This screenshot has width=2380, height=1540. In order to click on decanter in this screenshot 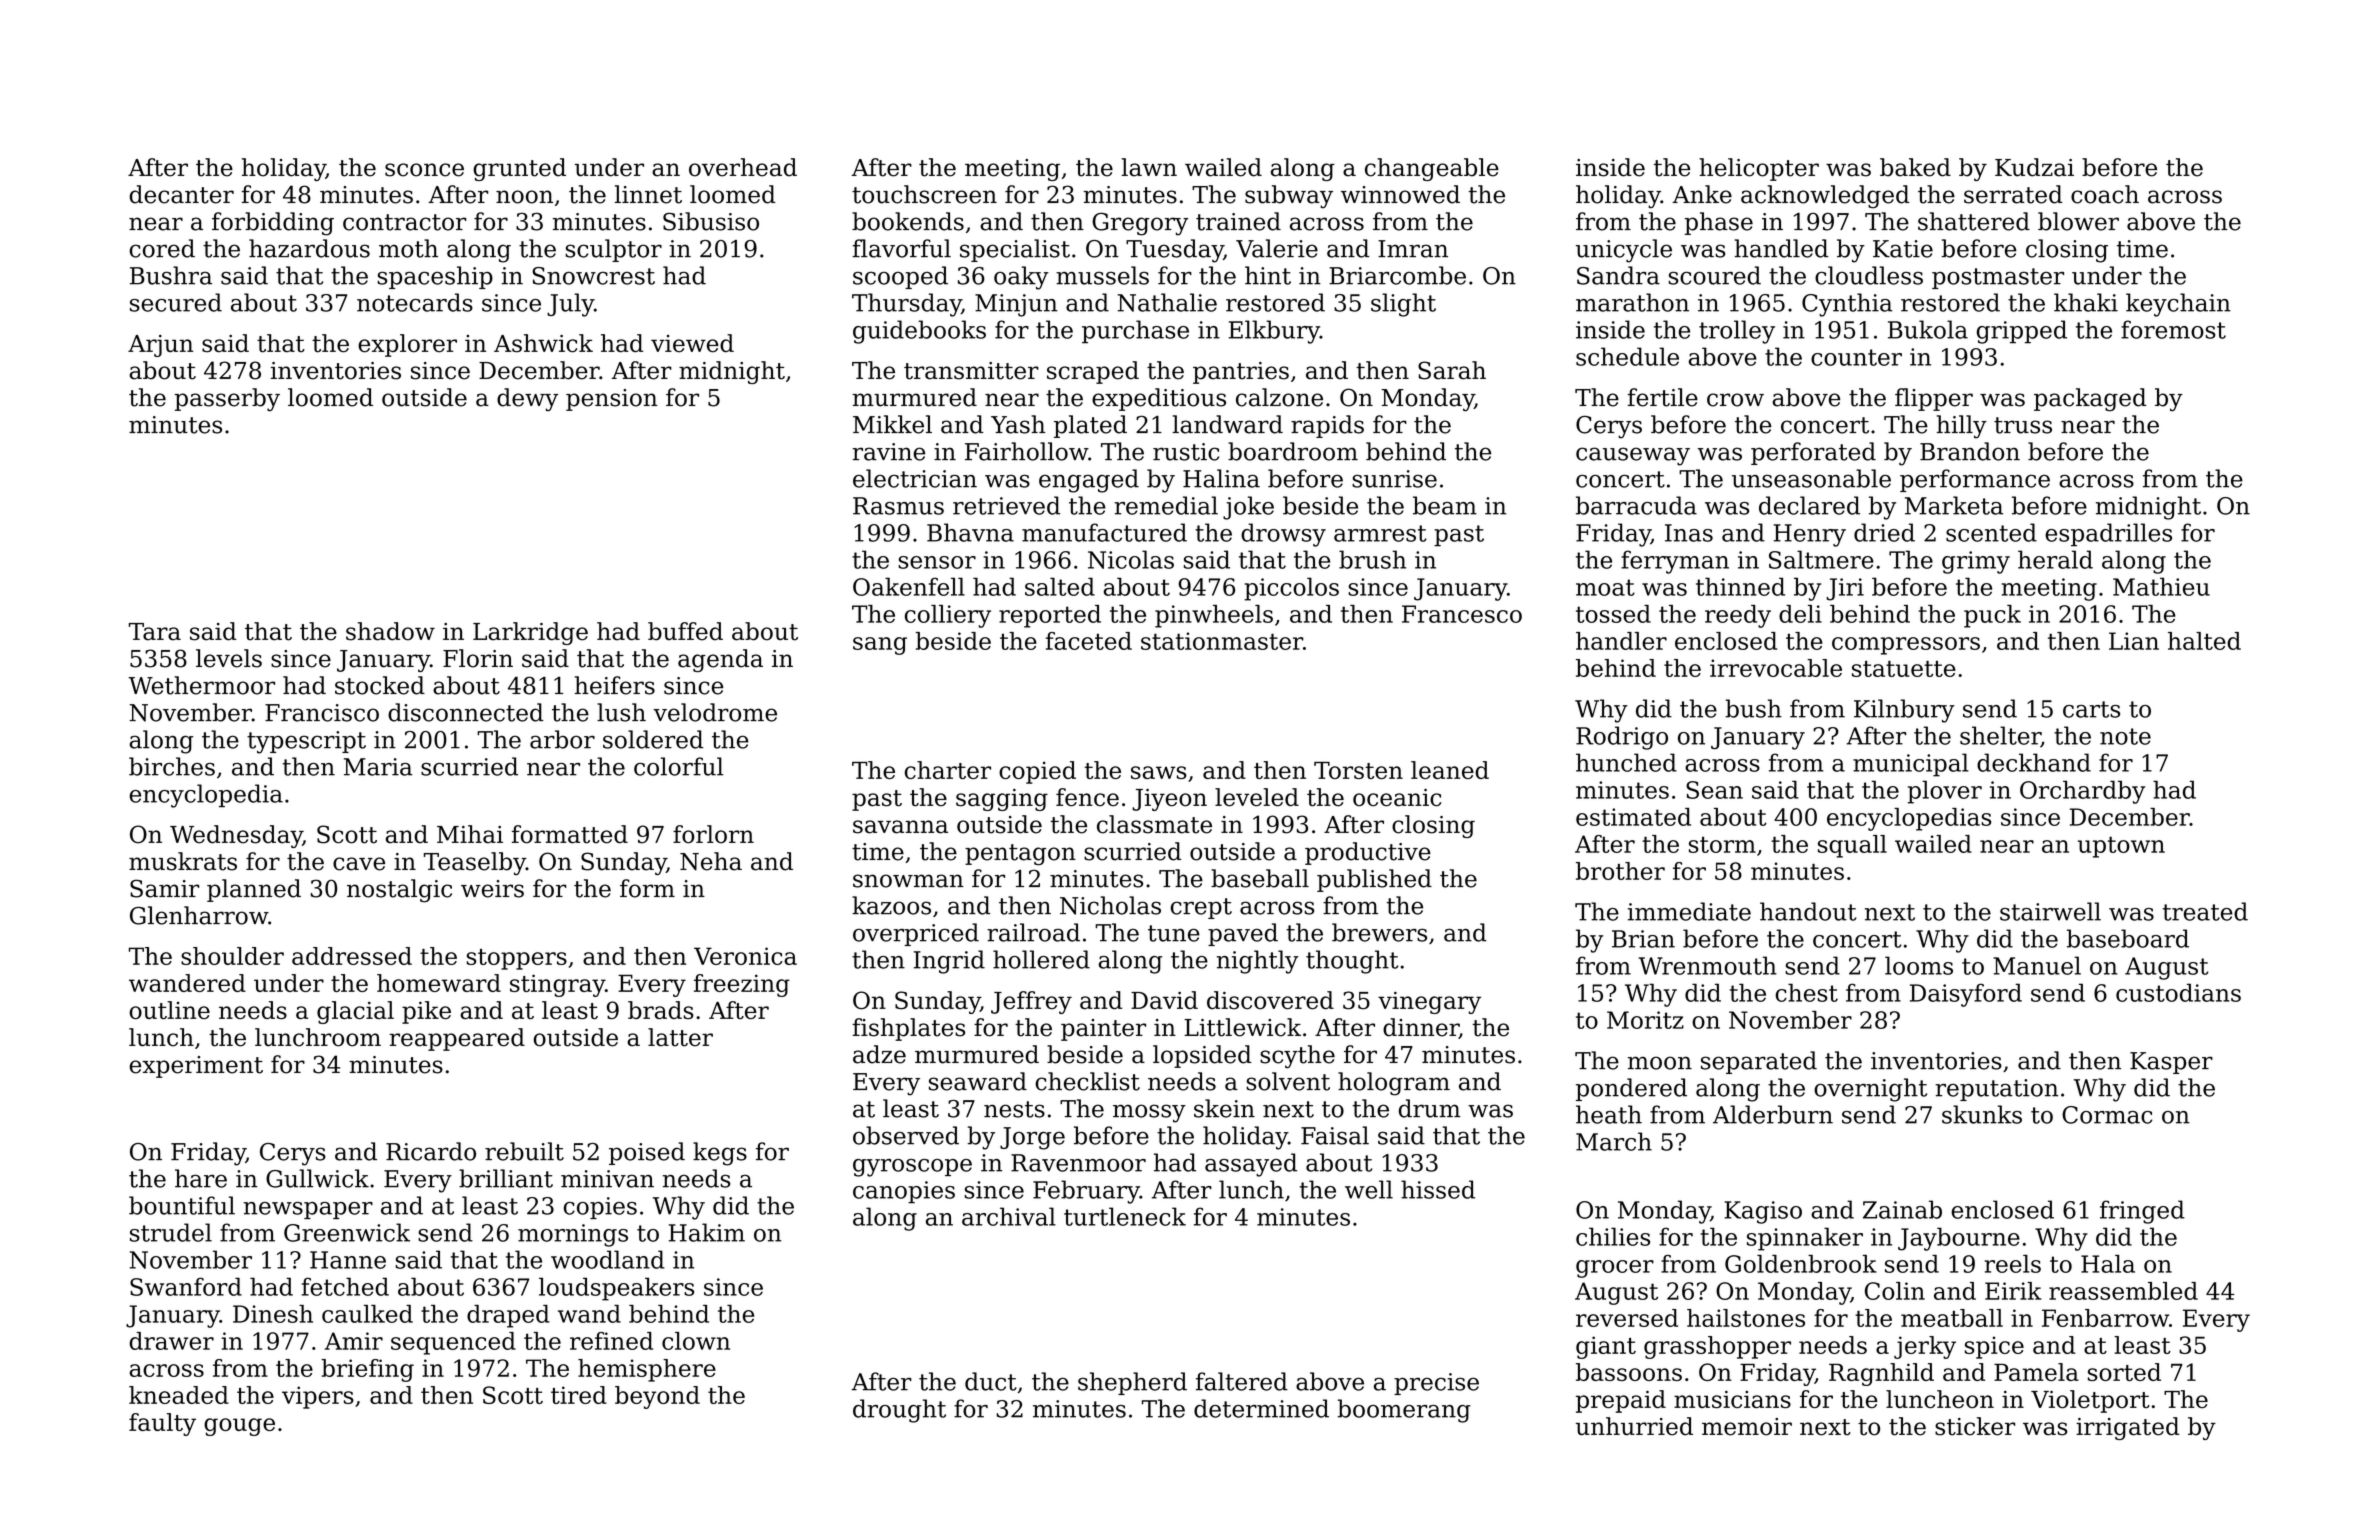, I will do `click(181, 194)`.
